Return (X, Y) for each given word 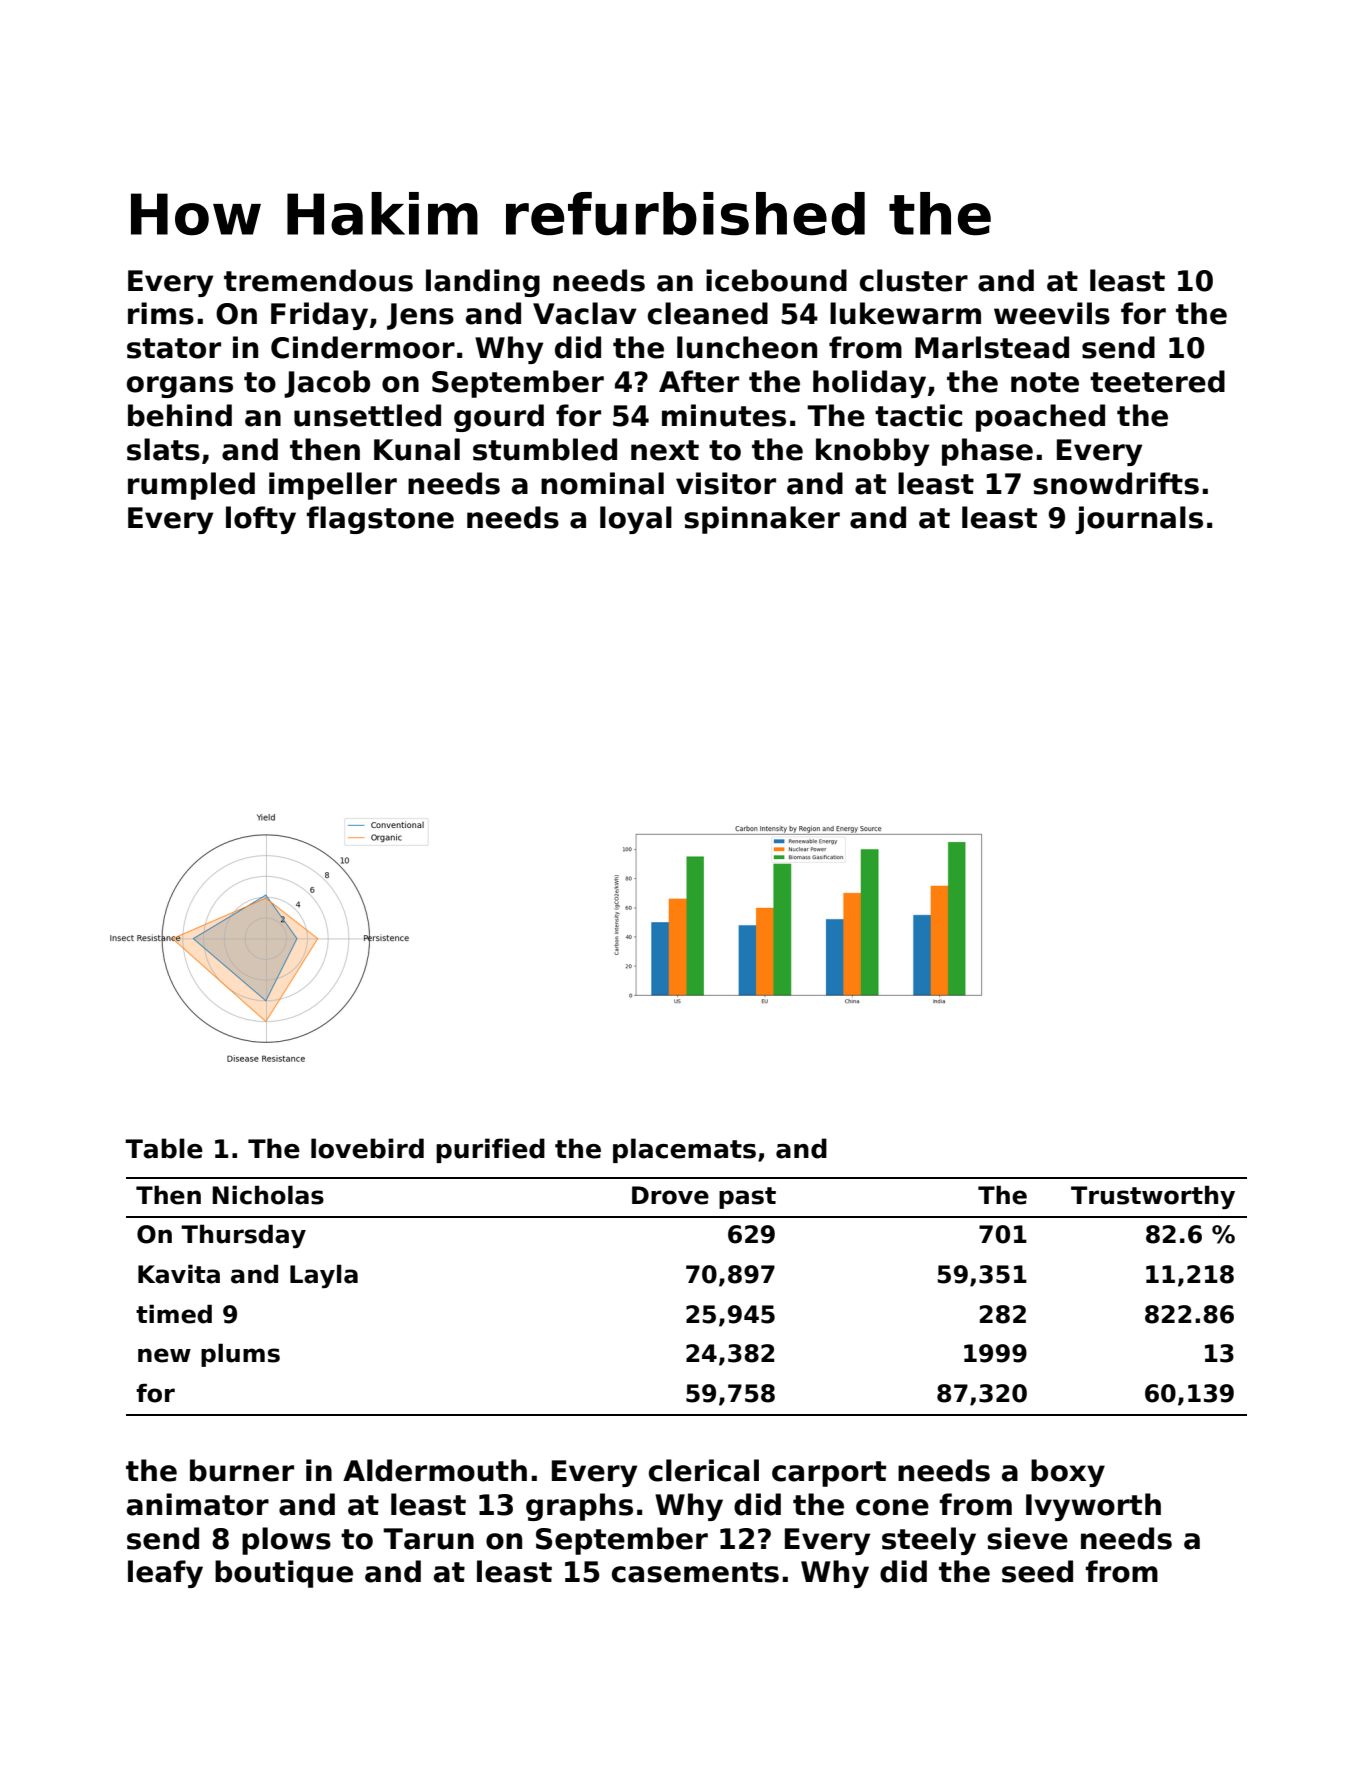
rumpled (191, 486)
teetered (1157, 381)
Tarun (428, 1539)
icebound (776, 280)
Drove (670, 1195)
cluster (914, 280)
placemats (684, 1150)
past (747, 1198)
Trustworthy (1153, 1197)
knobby (872, 452)
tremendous (318, 280)
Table (164, 1148)
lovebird (367, 1148)
